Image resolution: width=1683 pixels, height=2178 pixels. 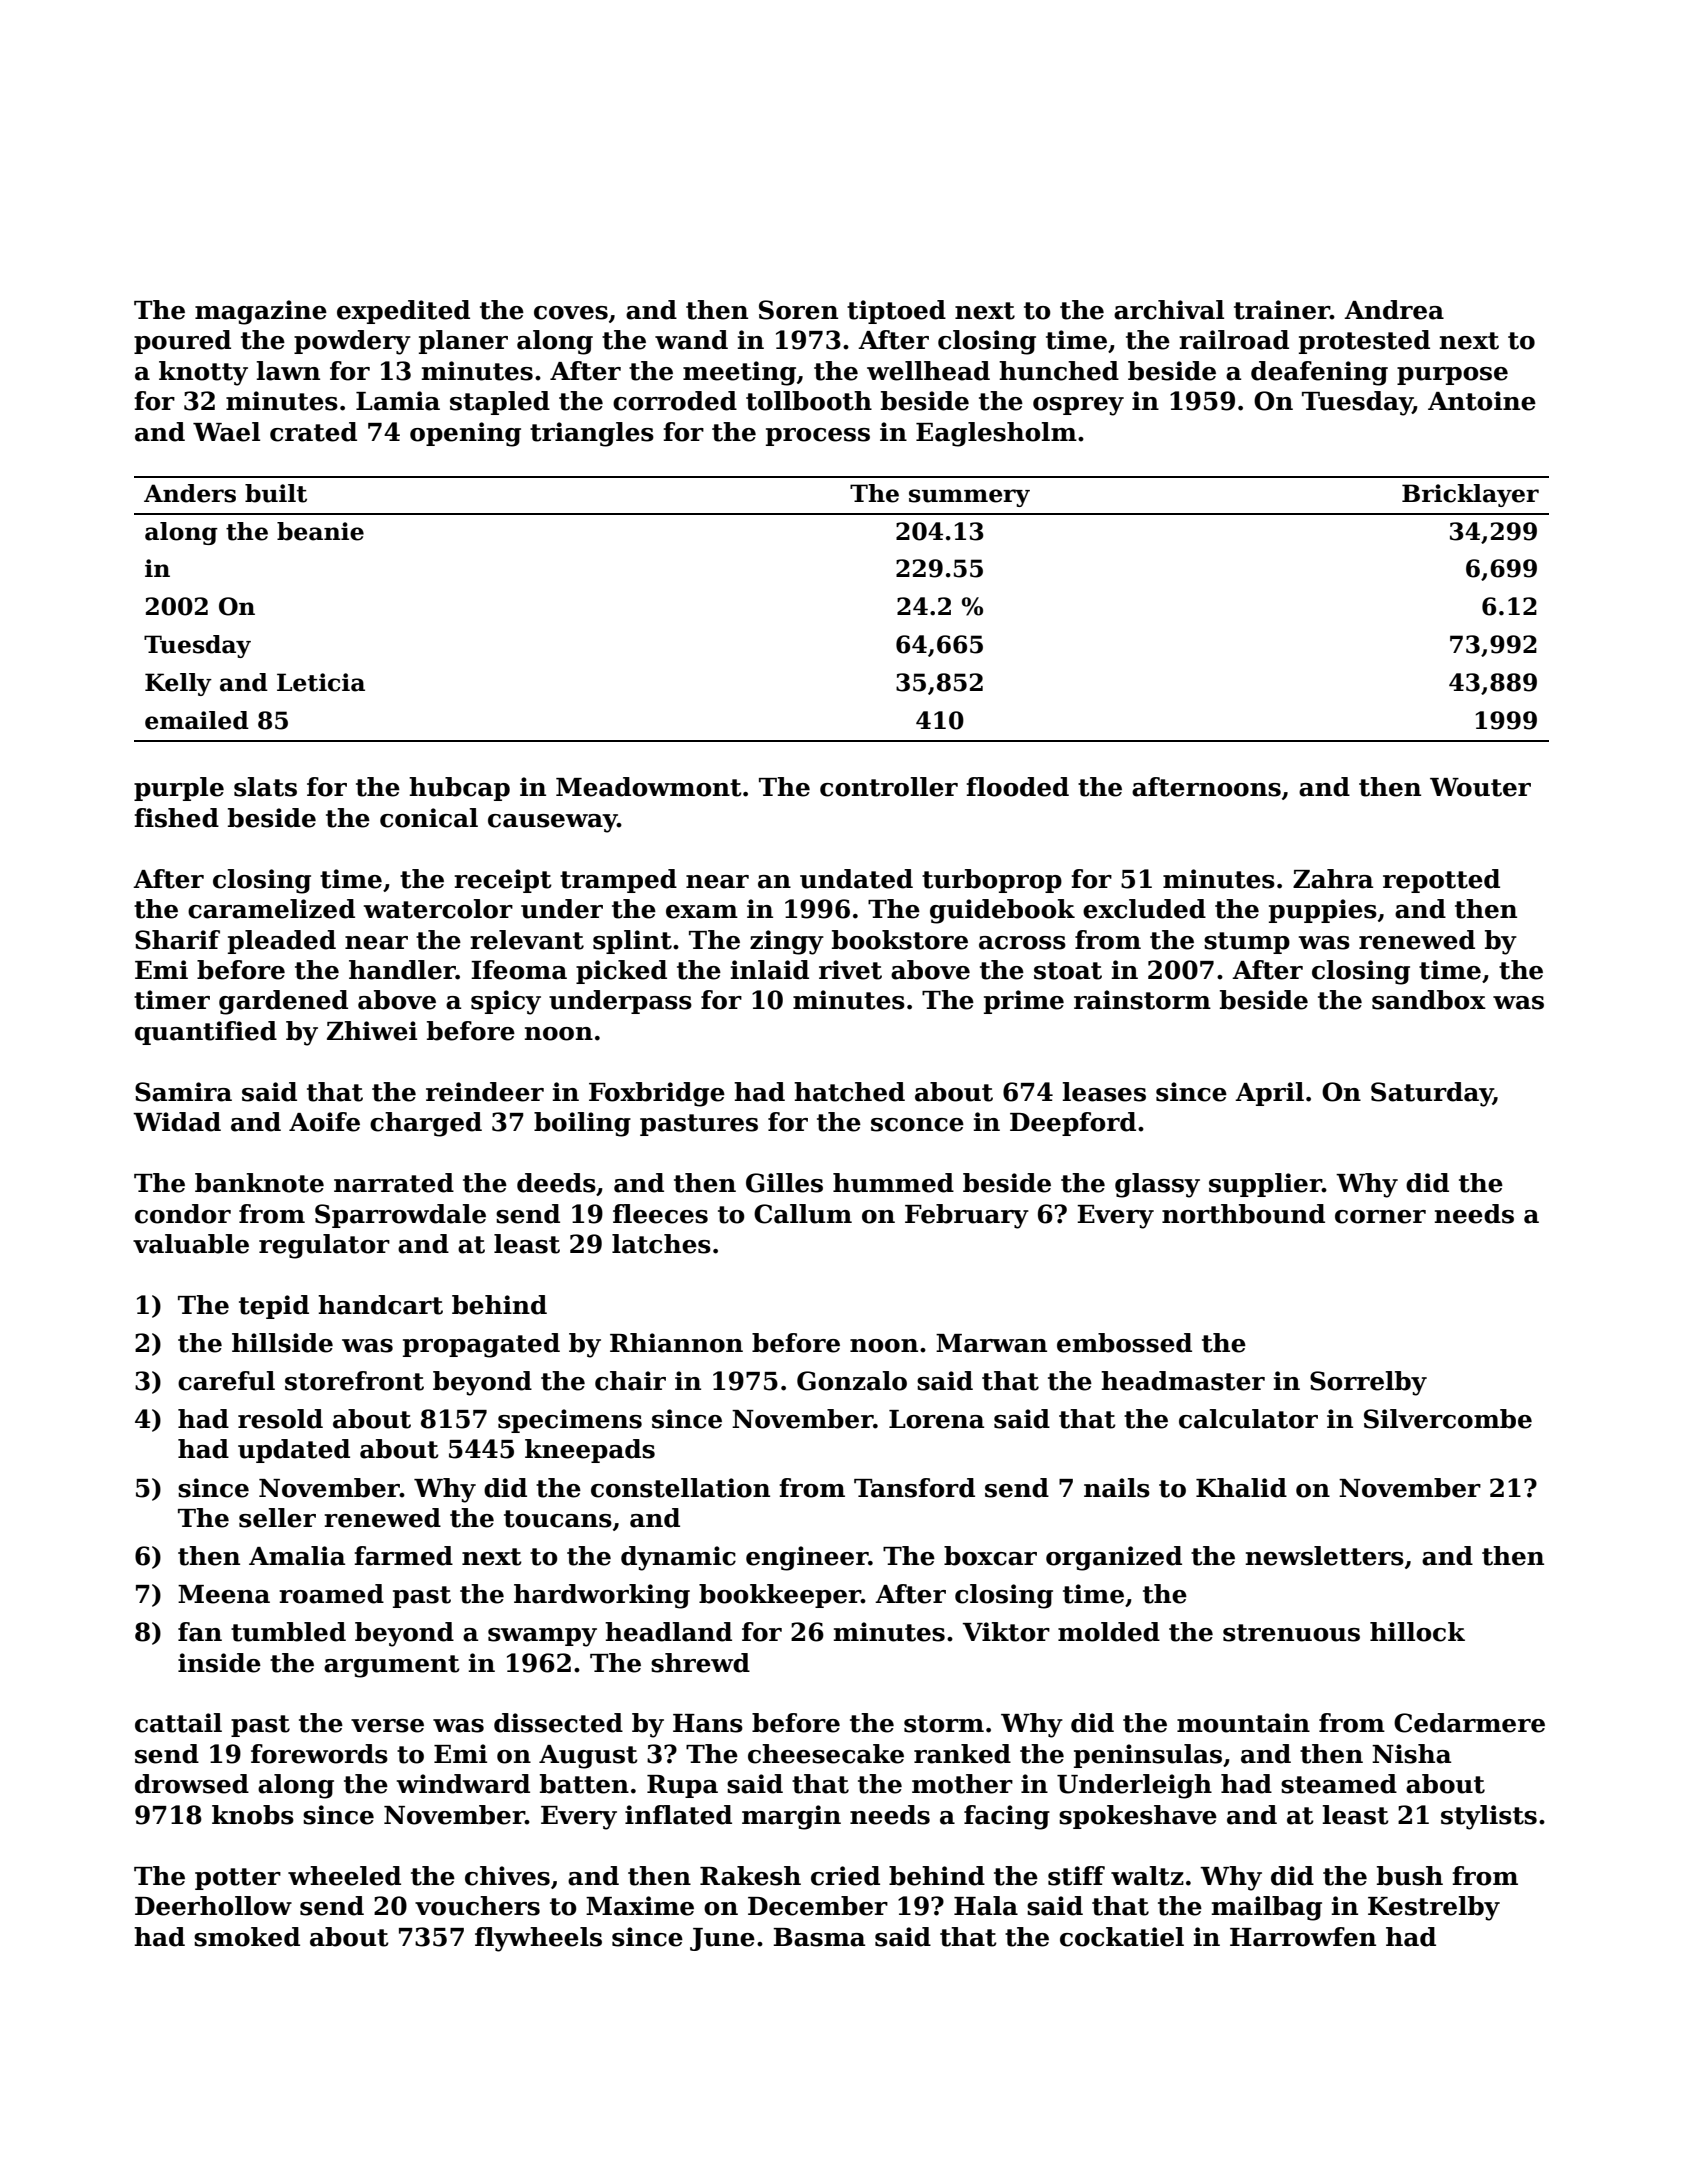 What do you see at coordinates (294, 1451) in the document?
I see `updated` at bounding box center [294, 1451].
